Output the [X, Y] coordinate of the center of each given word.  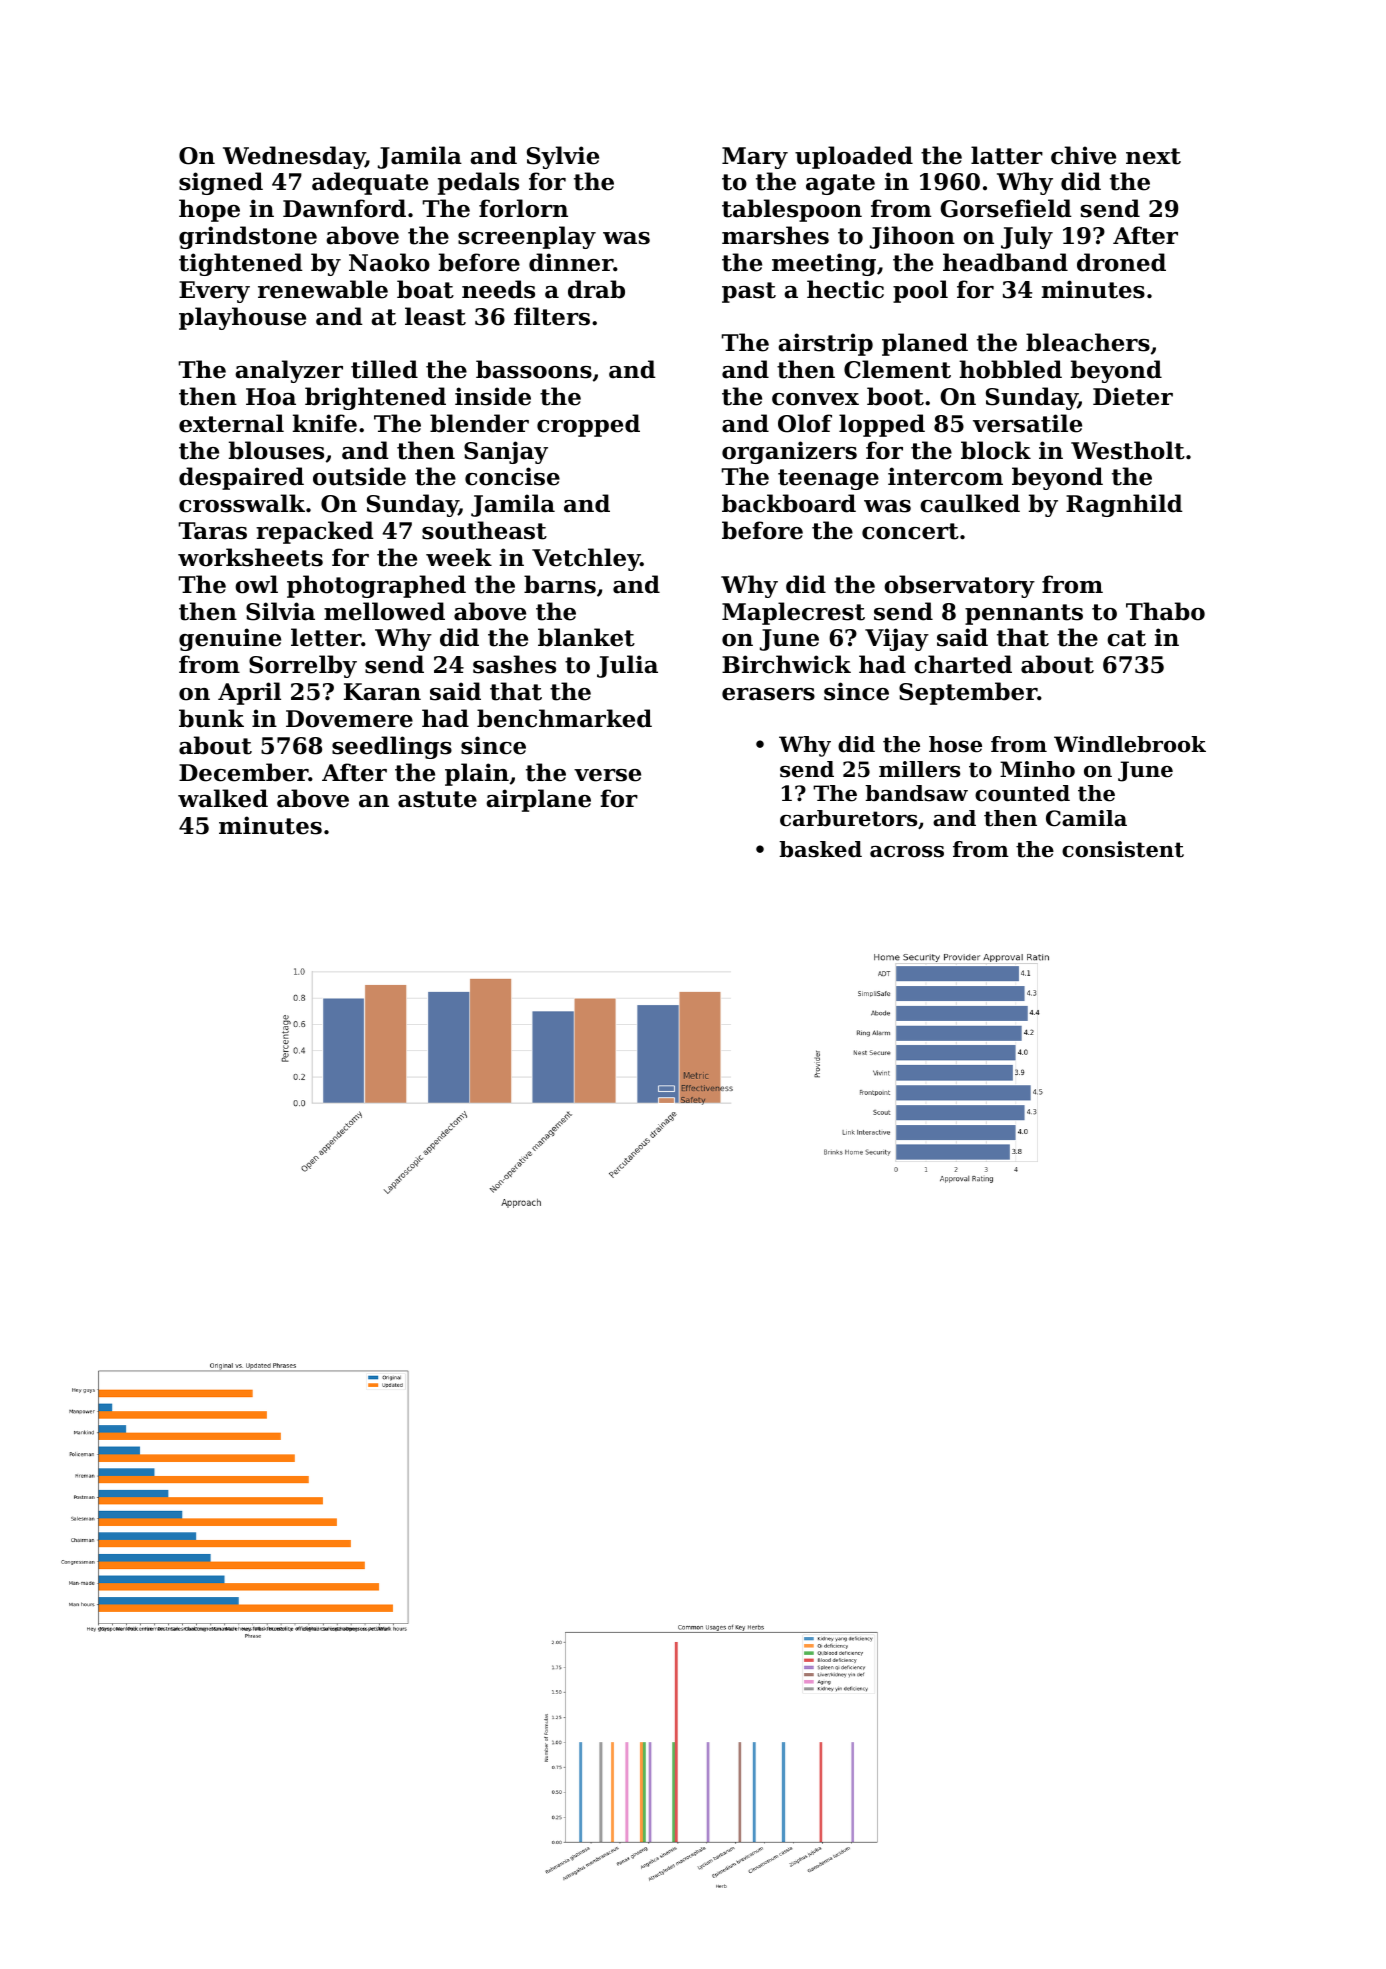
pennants [1024, 614]
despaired [241, 478]
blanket [586, 637]
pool [920, 291]
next [1153, 156]
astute [437, 799]
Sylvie [563, 157]
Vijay [897, 639]
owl [256, 584]
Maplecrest [793, 613]
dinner [571, 262]
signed [221, 183]
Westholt [1128, 450]
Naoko [389, 262]
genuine [230, 639]
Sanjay [506, 452]
